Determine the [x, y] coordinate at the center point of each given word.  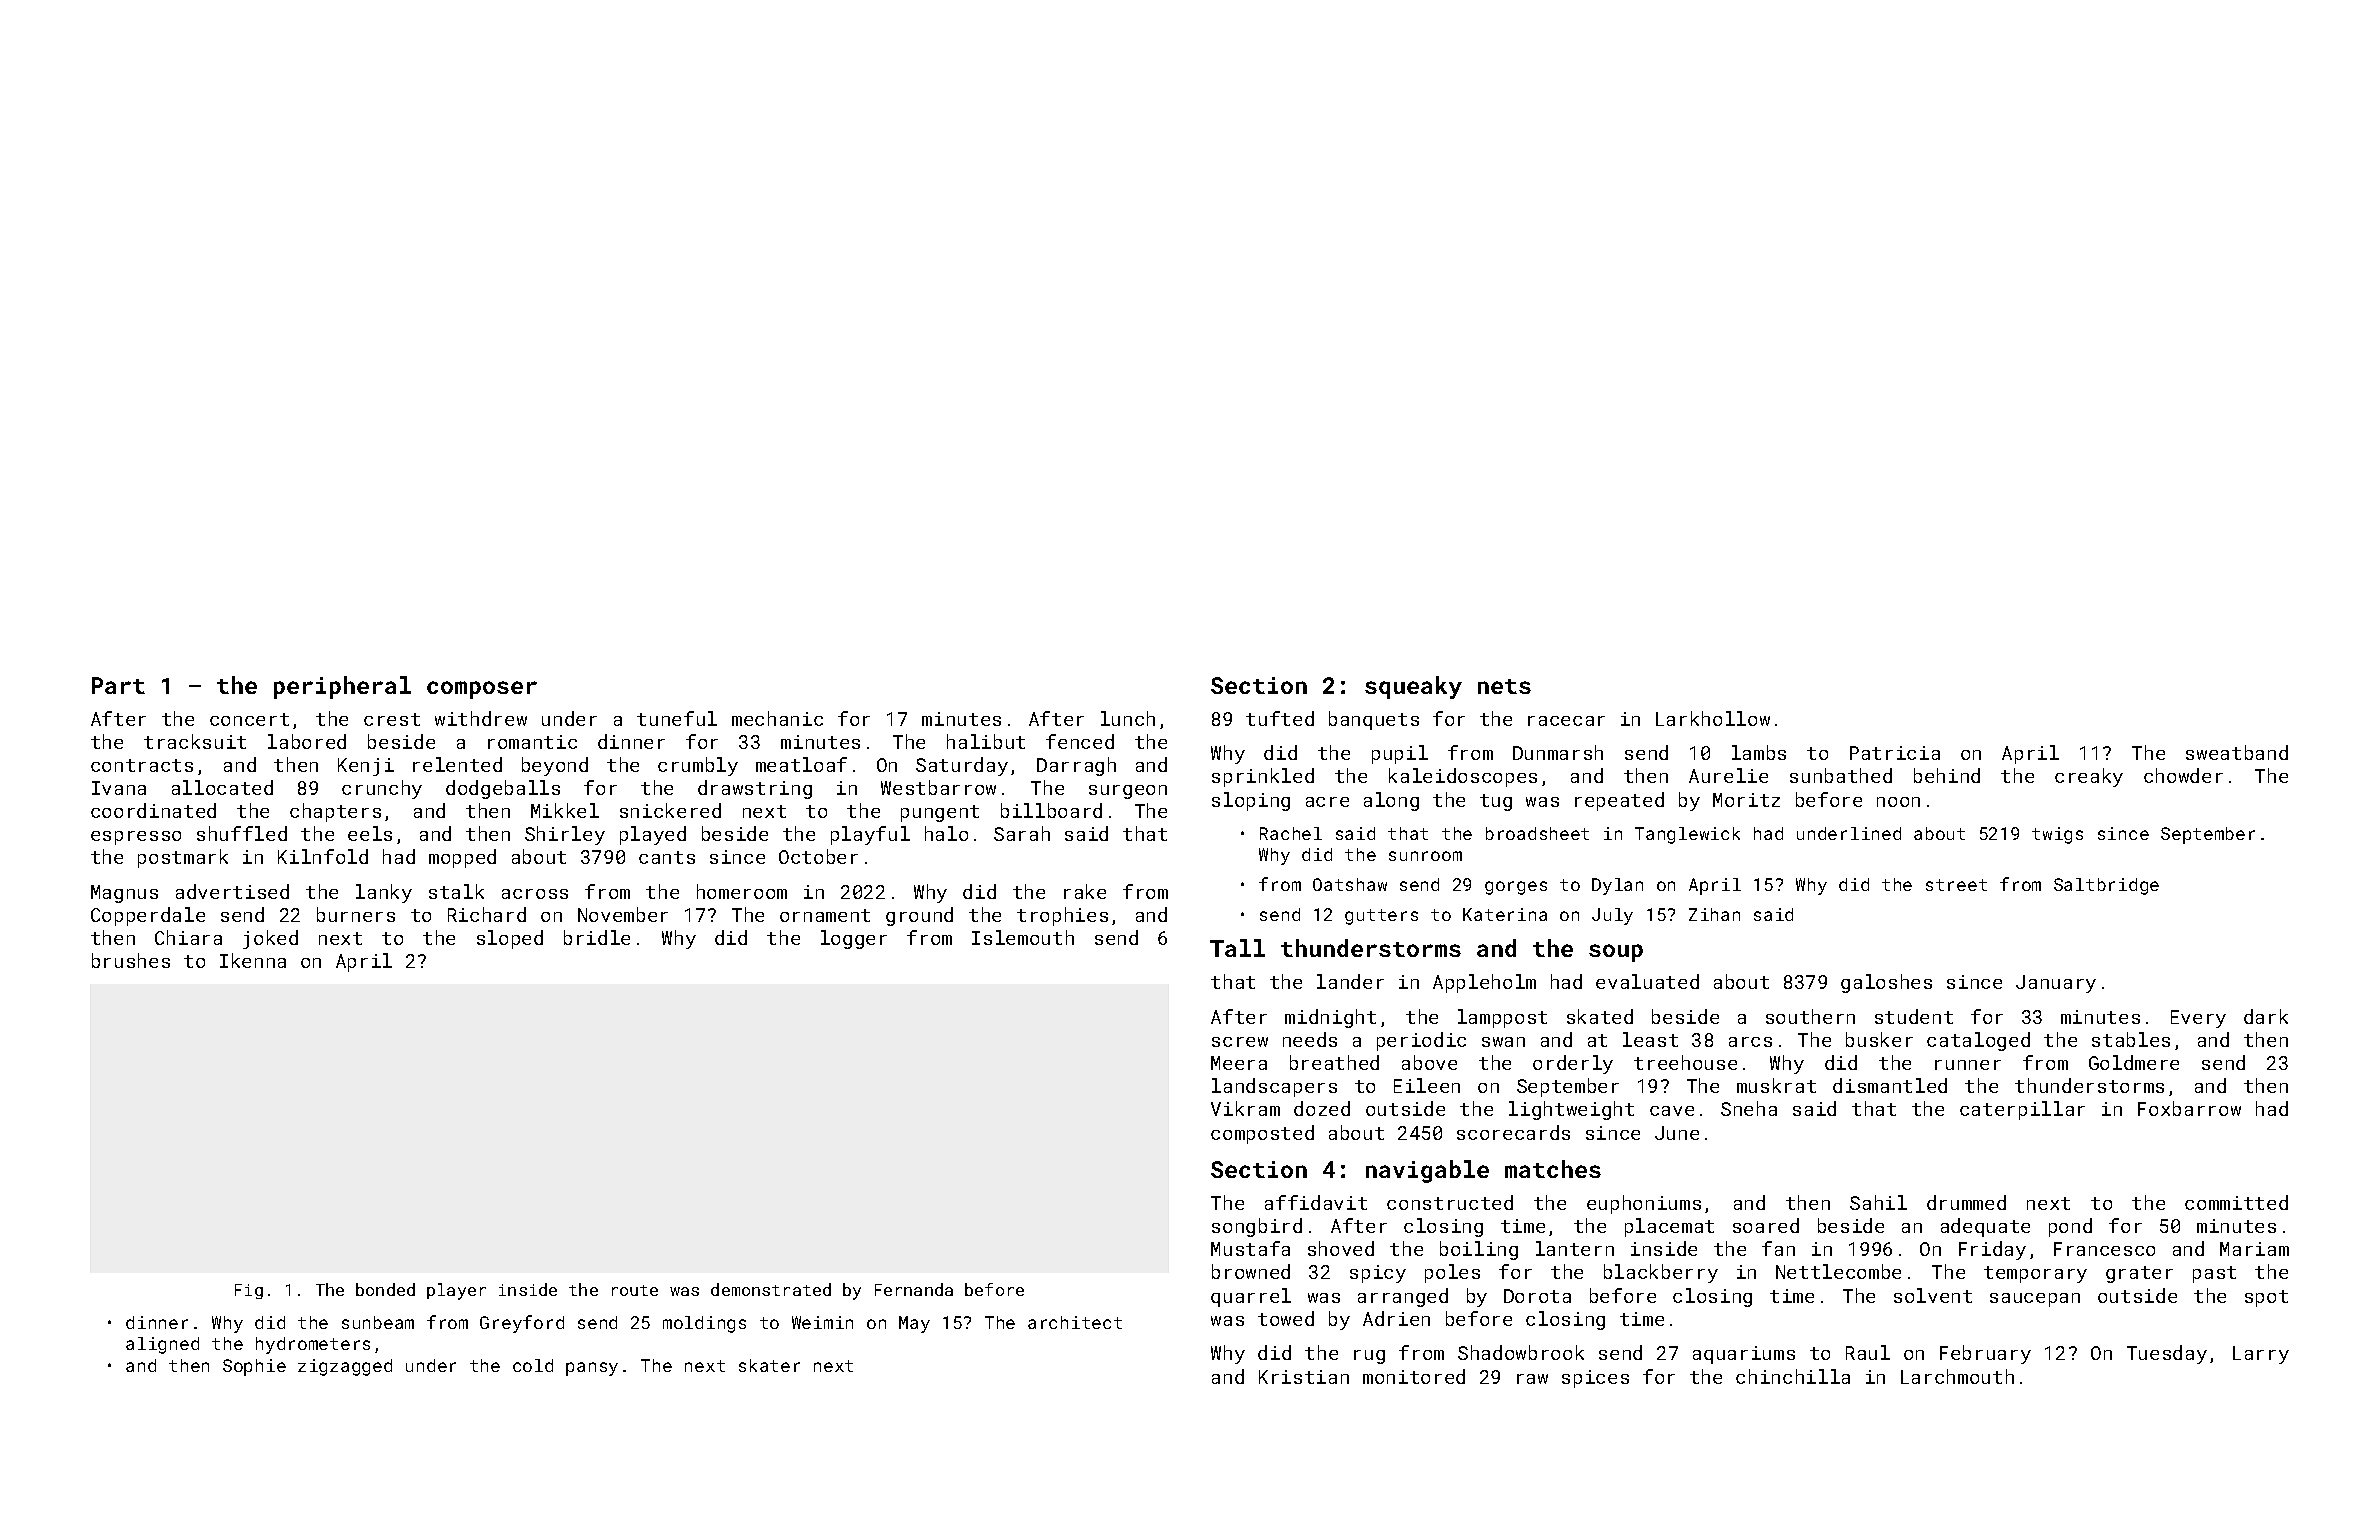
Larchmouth [1957, 1376]
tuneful [677, 718]
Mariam [2254, 1249]
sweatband [2237, 752]
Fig [249, 1291]
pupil [1400, 754]
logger [854, 939]
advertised [232, 891]
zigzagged [345, 1367]
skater [769, 1365]
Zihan [1714, 914]
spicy [1378, 1274]
